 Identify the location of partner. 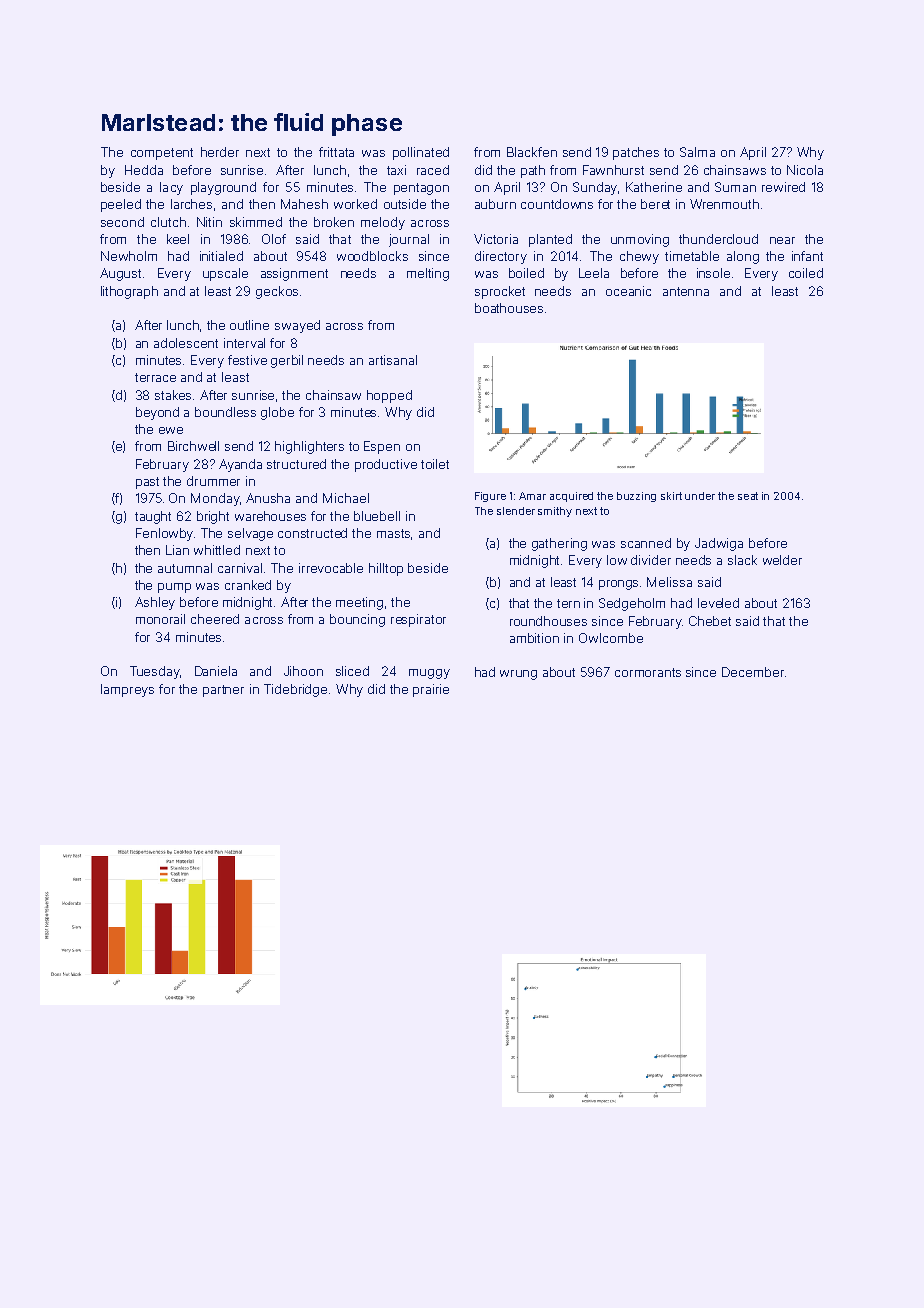
(223, 691).
